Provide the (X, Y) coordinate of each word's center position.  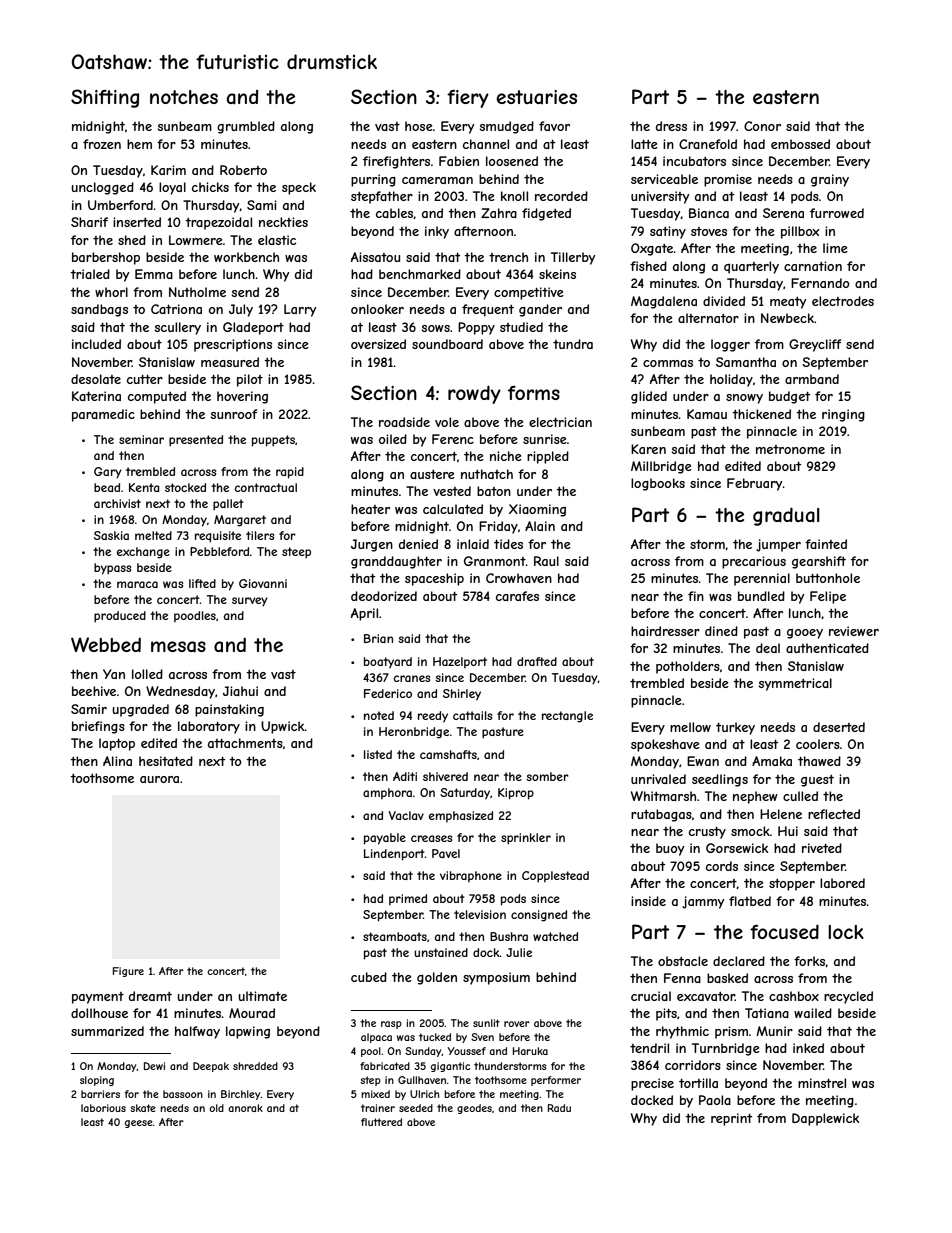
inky (437, 232)
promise (728, 180)
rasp (391, 1025)
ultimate (262, 996)
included (96, 344)
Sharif (89, 222)
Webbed (106, 644)
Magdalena (664, 302)
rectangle (567, 717)
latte (644, 144)
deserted (839, 727)
